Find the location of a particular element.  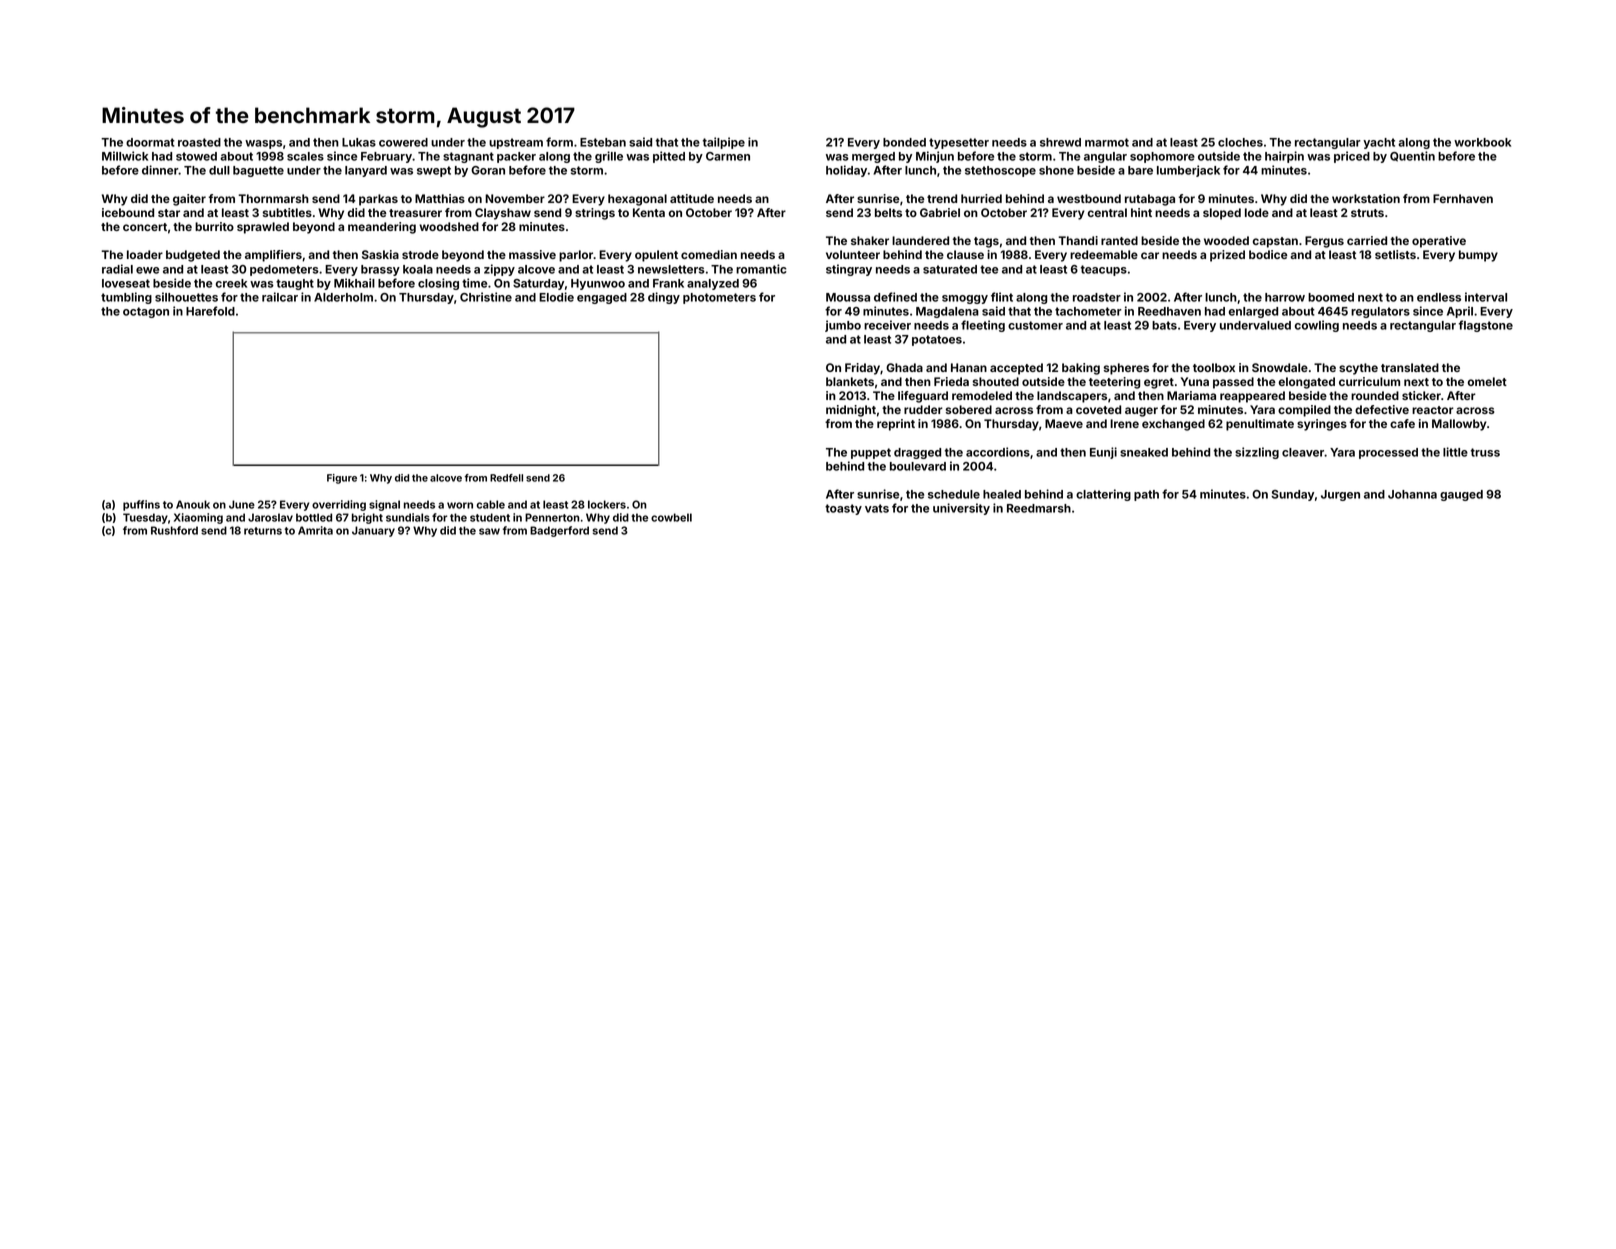

romantic is located at coordinates (761, 269).
